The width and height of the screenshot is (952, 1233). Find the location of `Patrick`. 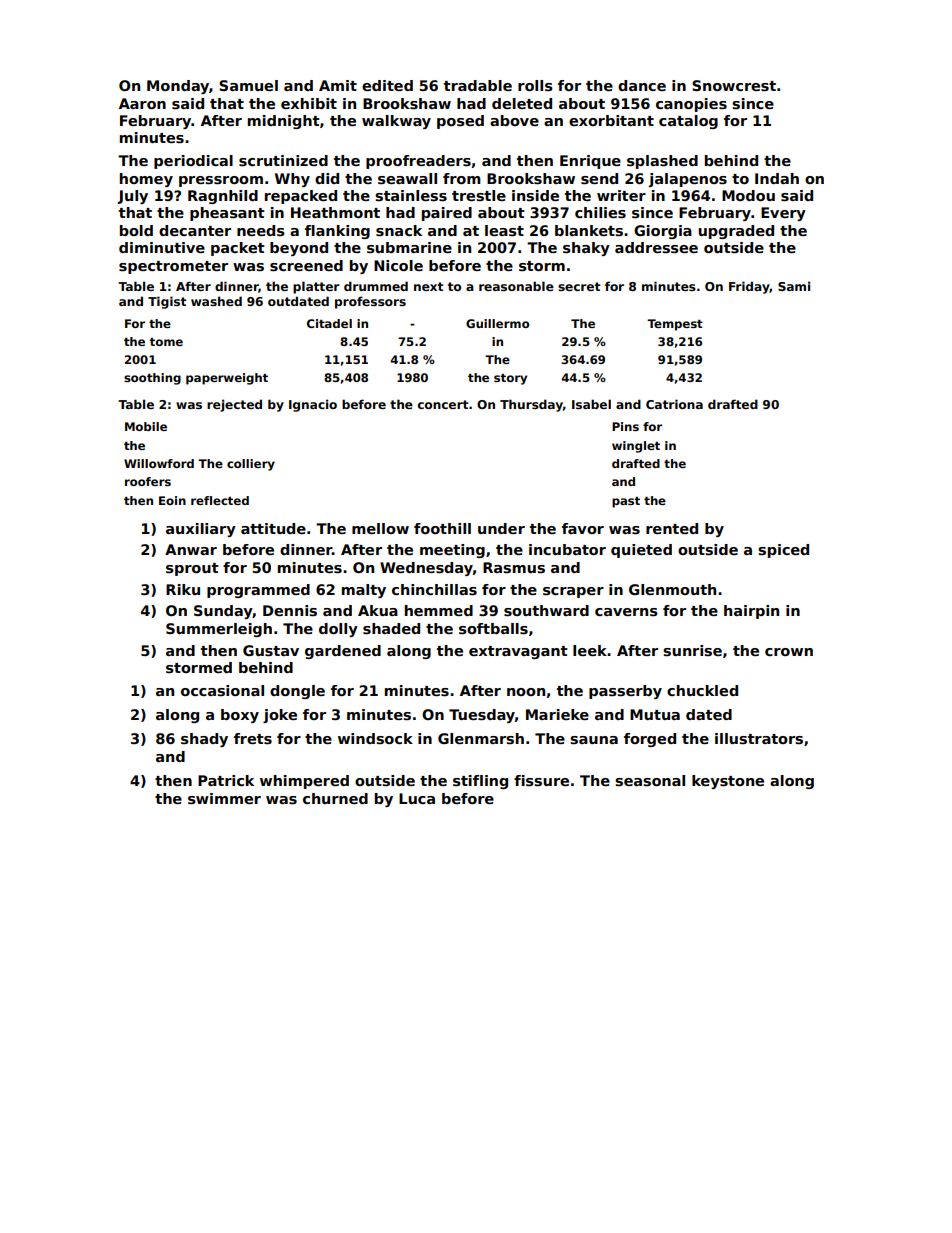

Patrick is located at coordinates (226, 780).
